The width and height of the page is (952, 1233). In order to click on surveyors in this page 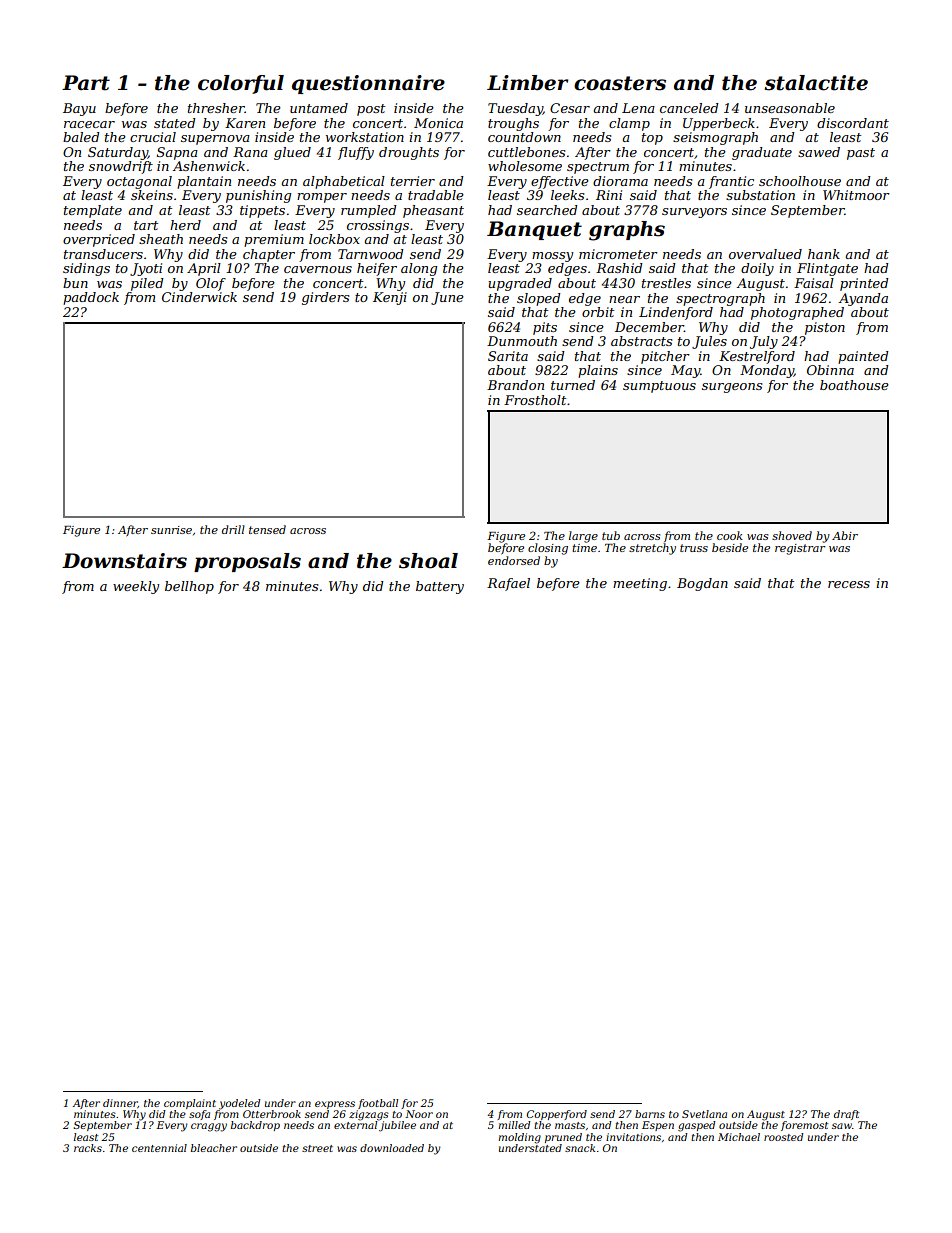, I will do `click(694, 213)`.
